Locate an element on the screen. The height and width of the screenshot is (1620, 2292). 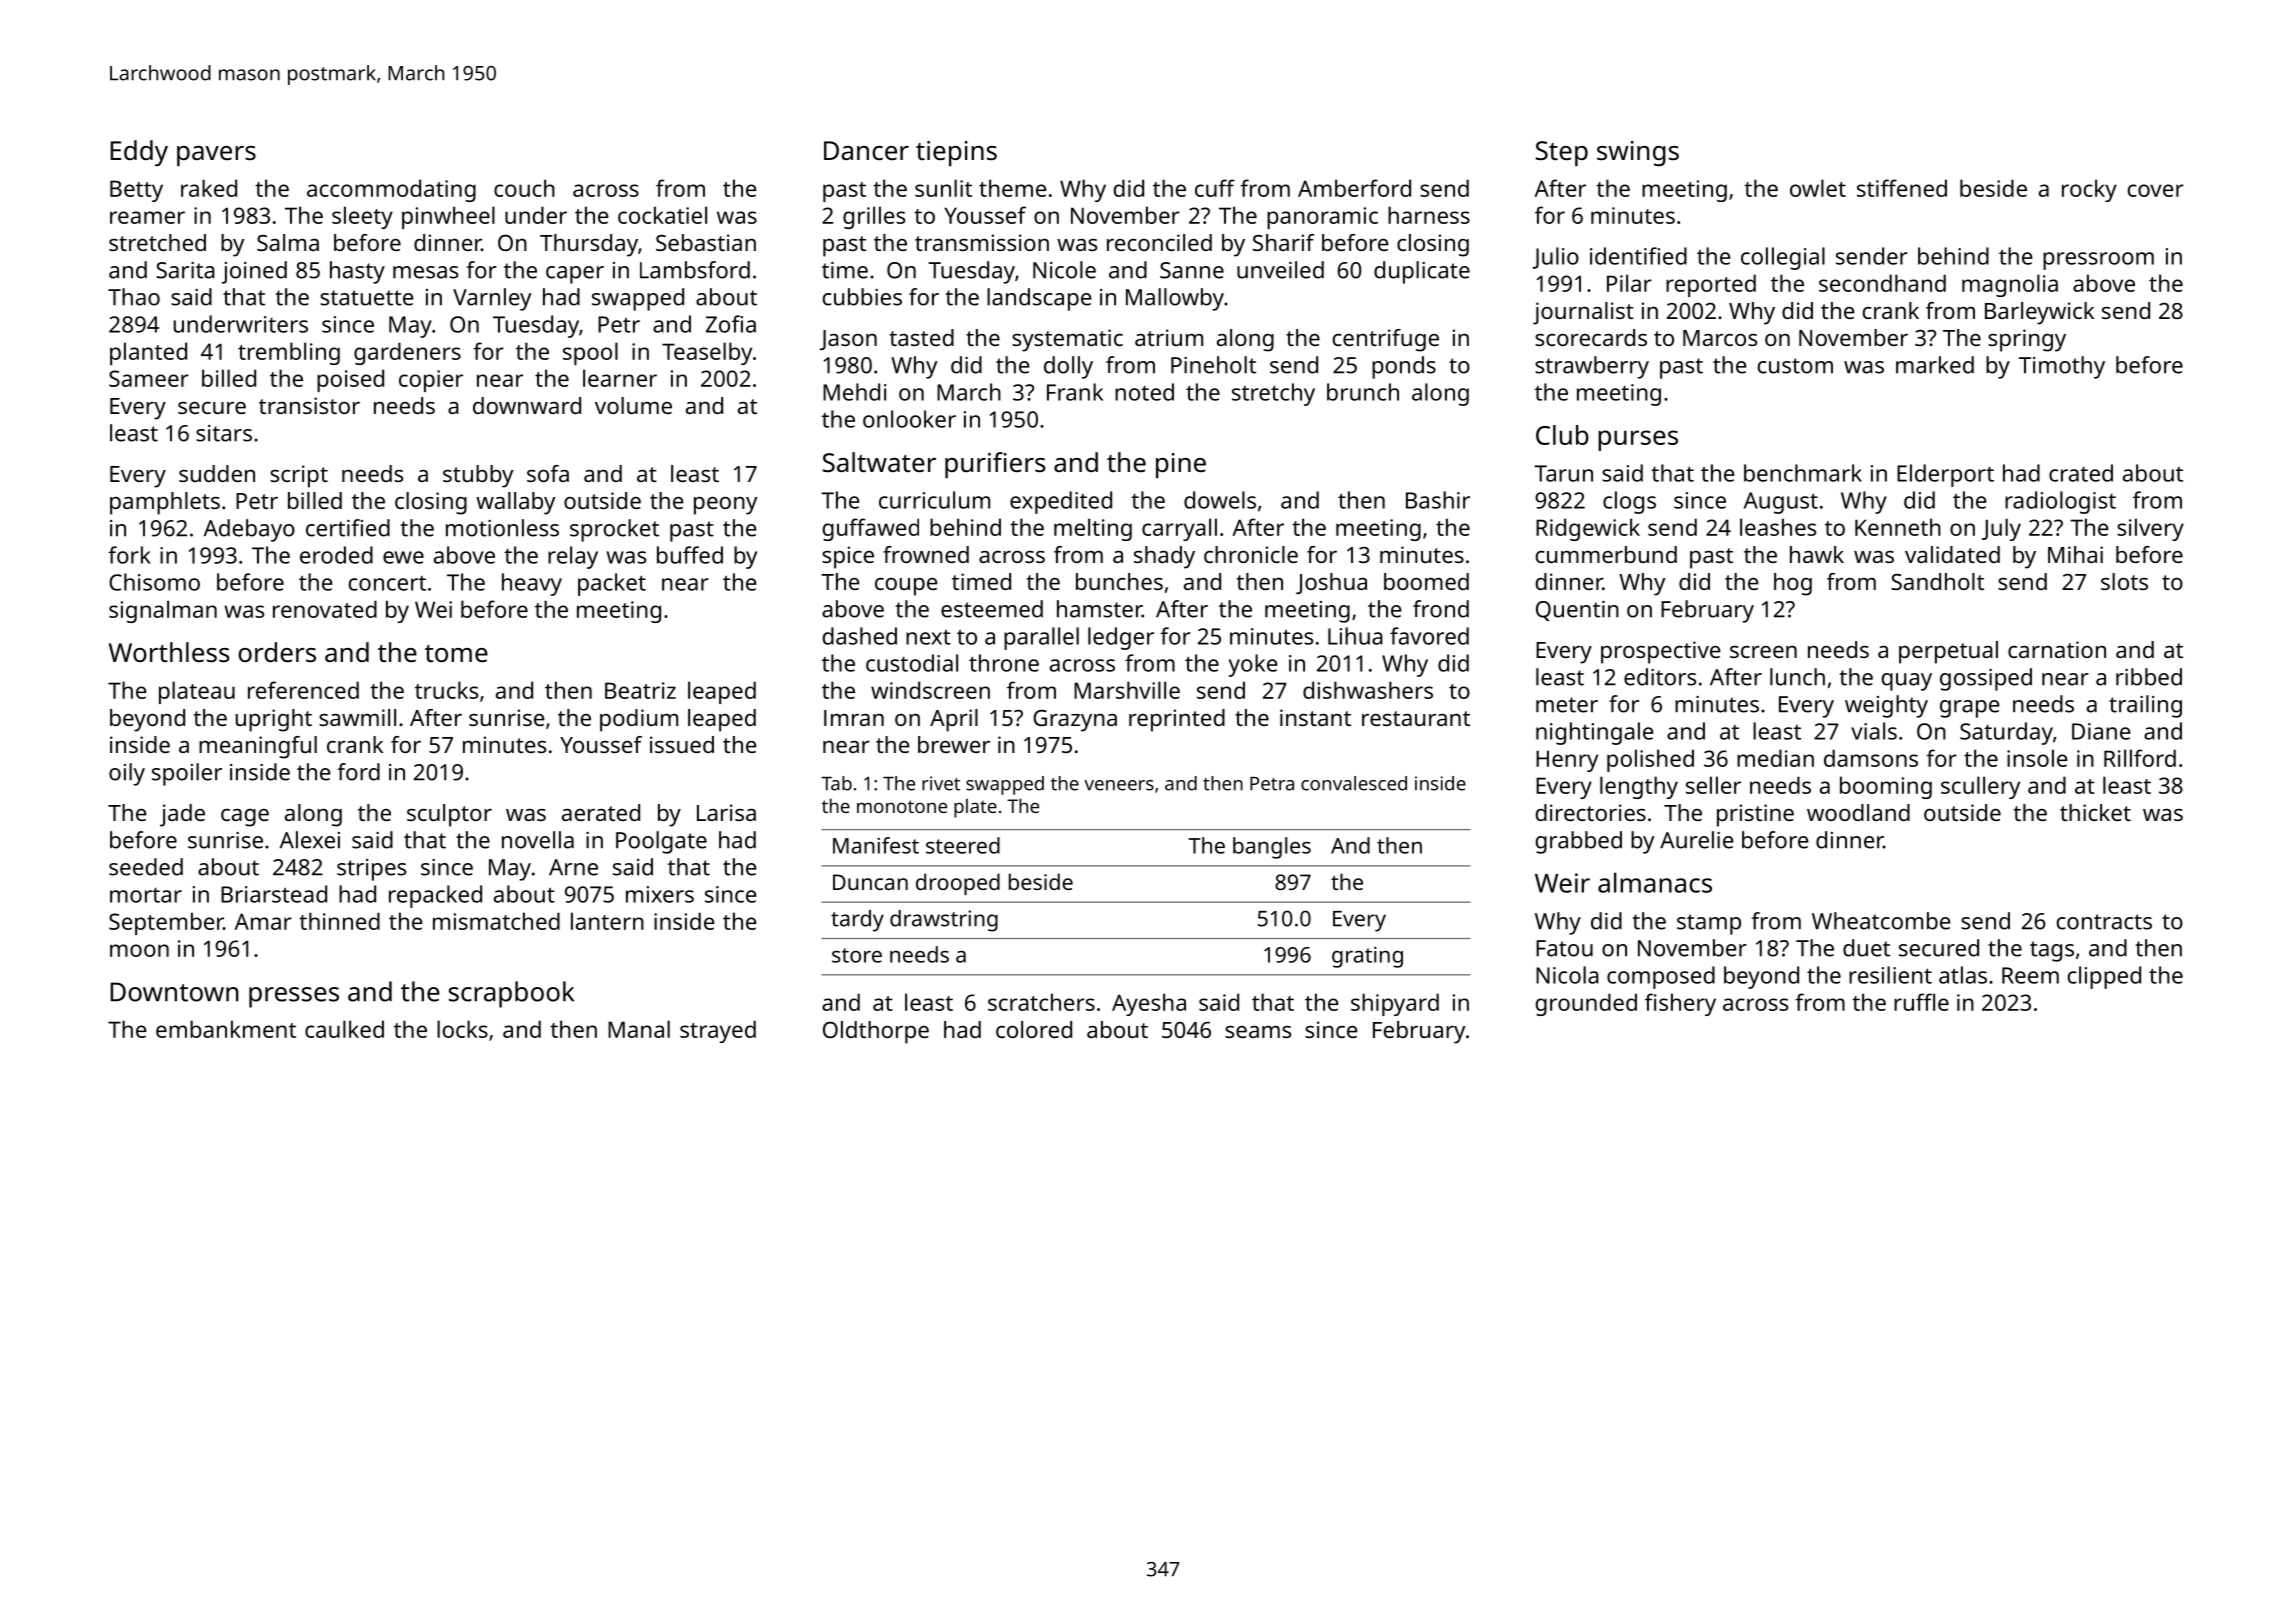
dishwashers is located at coordinates (1368, 690).
